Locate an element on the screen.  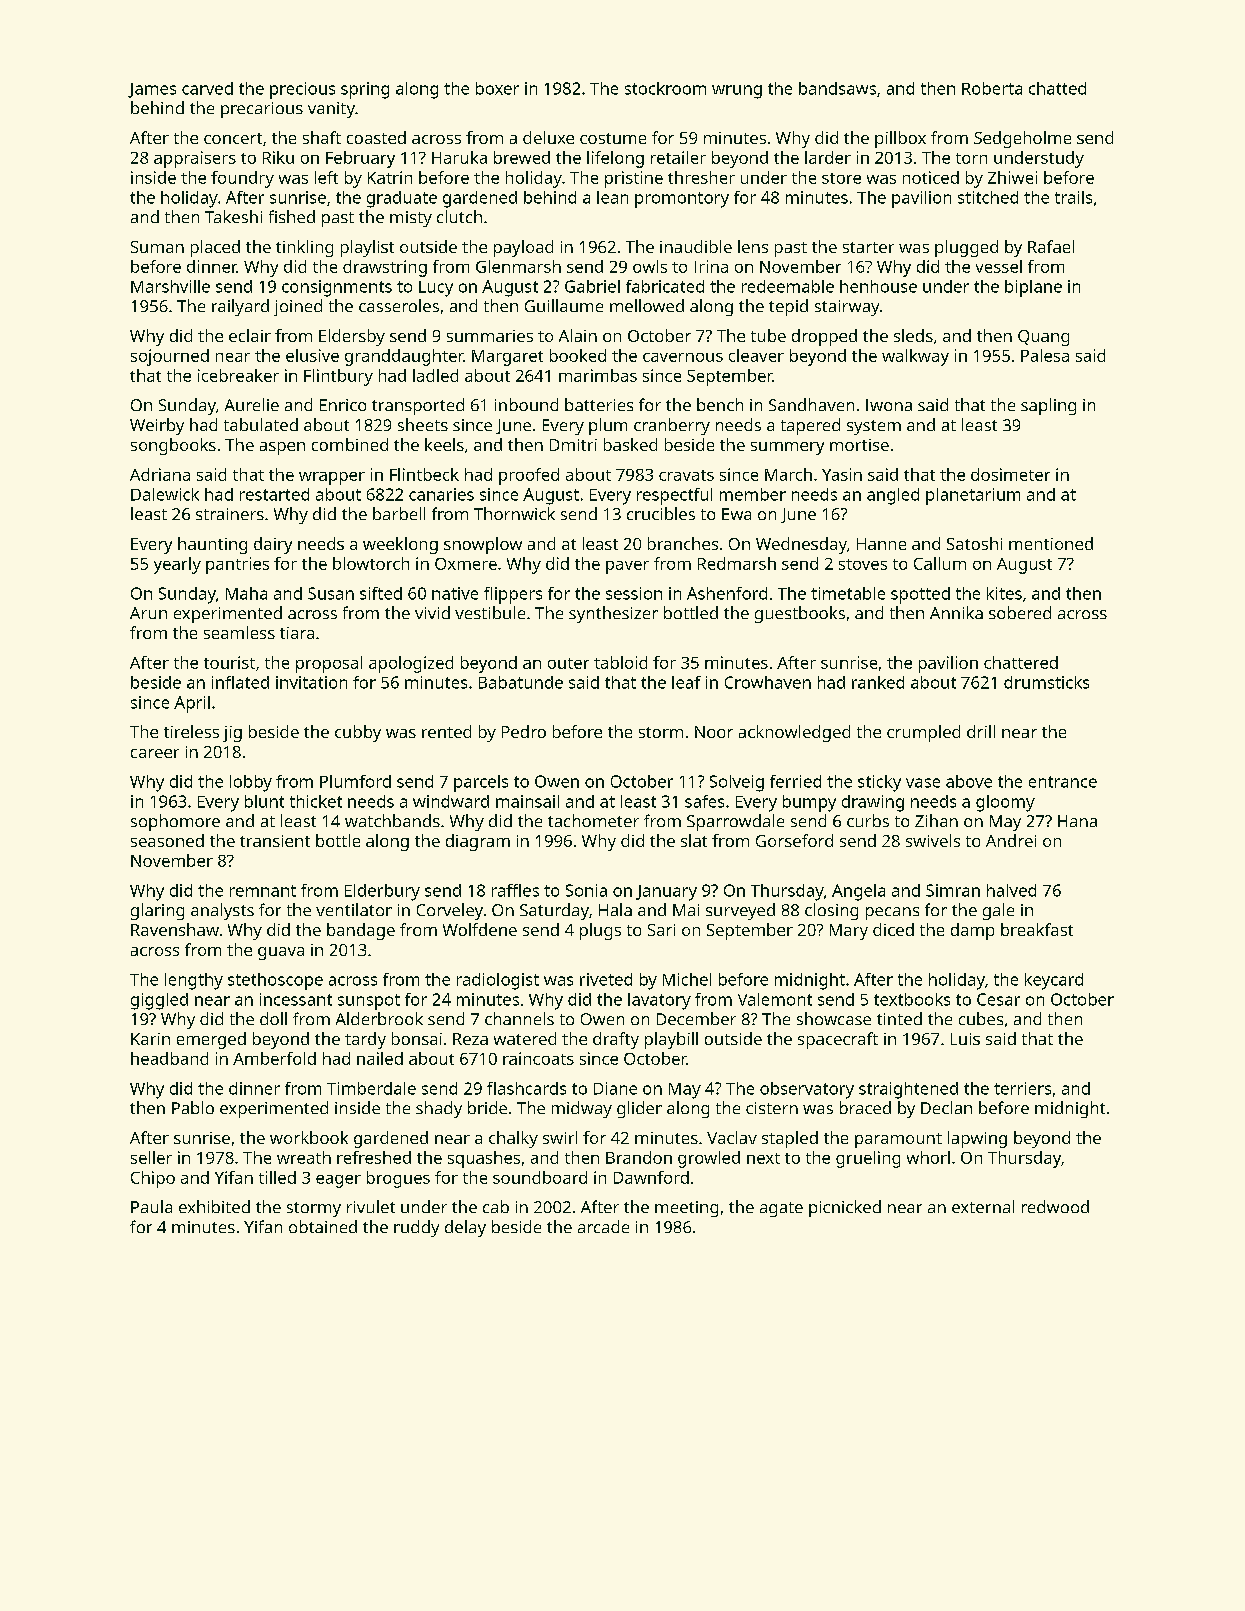
external is located at coordinates (983, 1206).
